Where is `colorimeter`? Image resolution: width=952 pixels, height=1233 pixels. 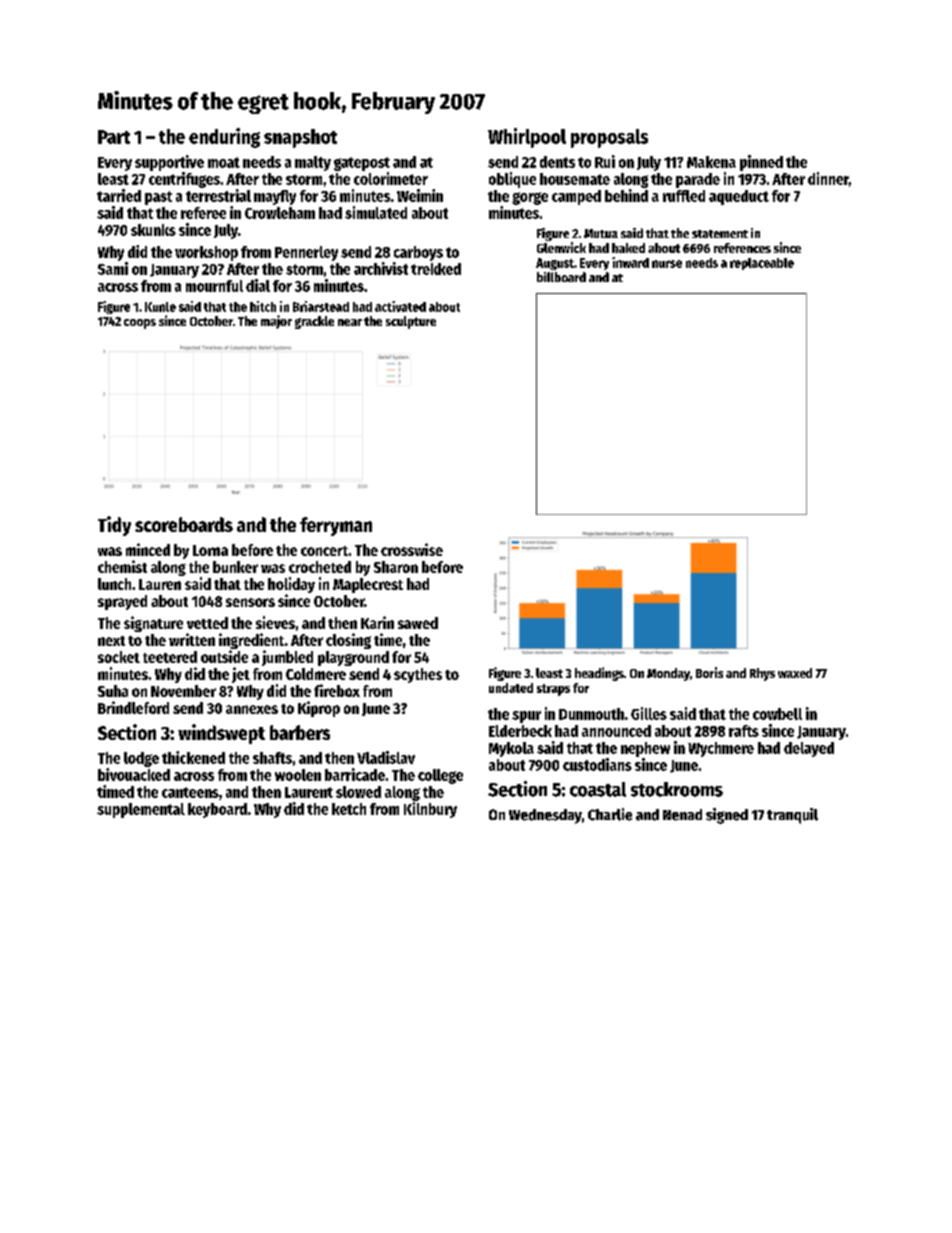
colorimeter is located at coordinates (391, 178).
